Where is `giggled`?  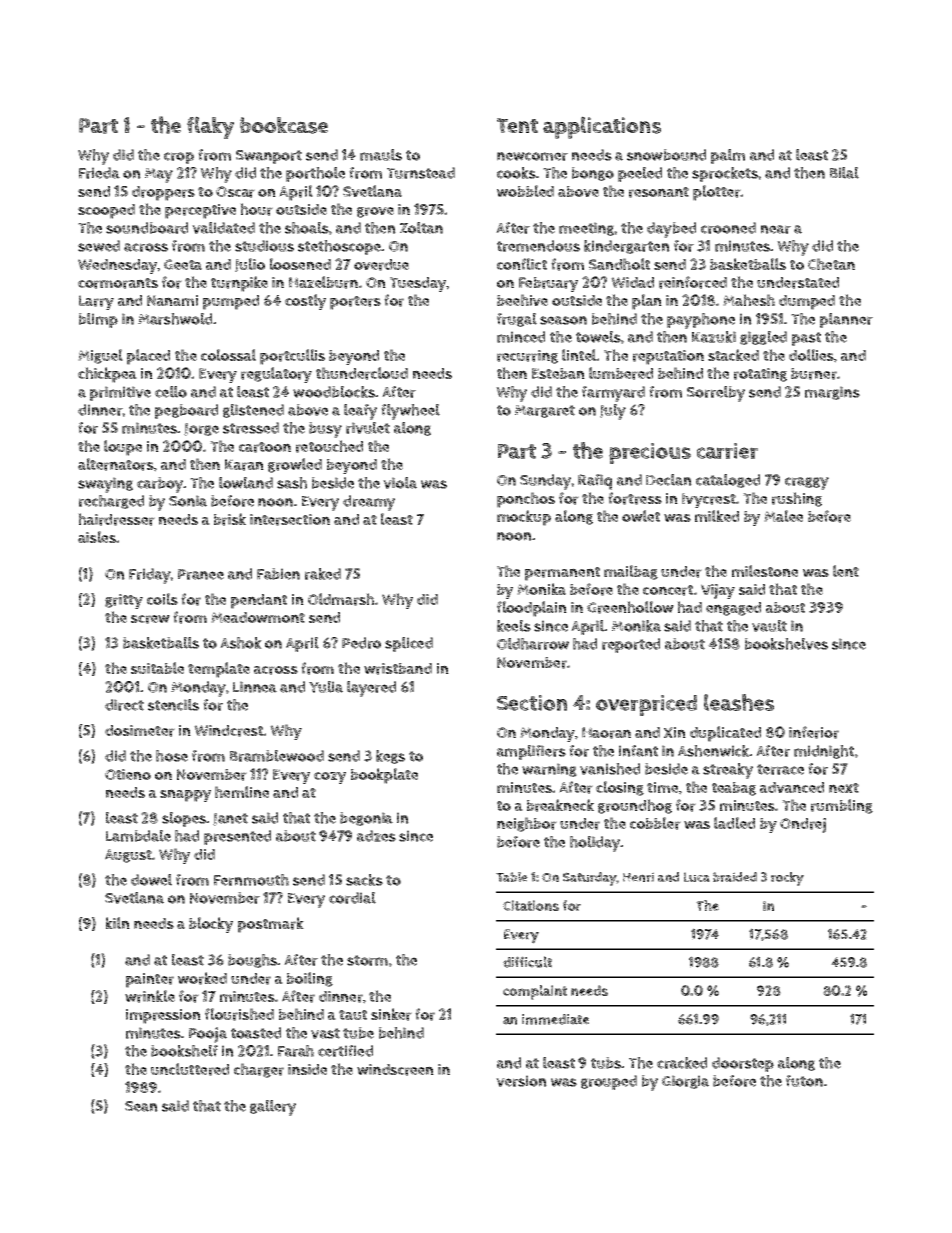 giggled is located at coordinates (763, 338).
